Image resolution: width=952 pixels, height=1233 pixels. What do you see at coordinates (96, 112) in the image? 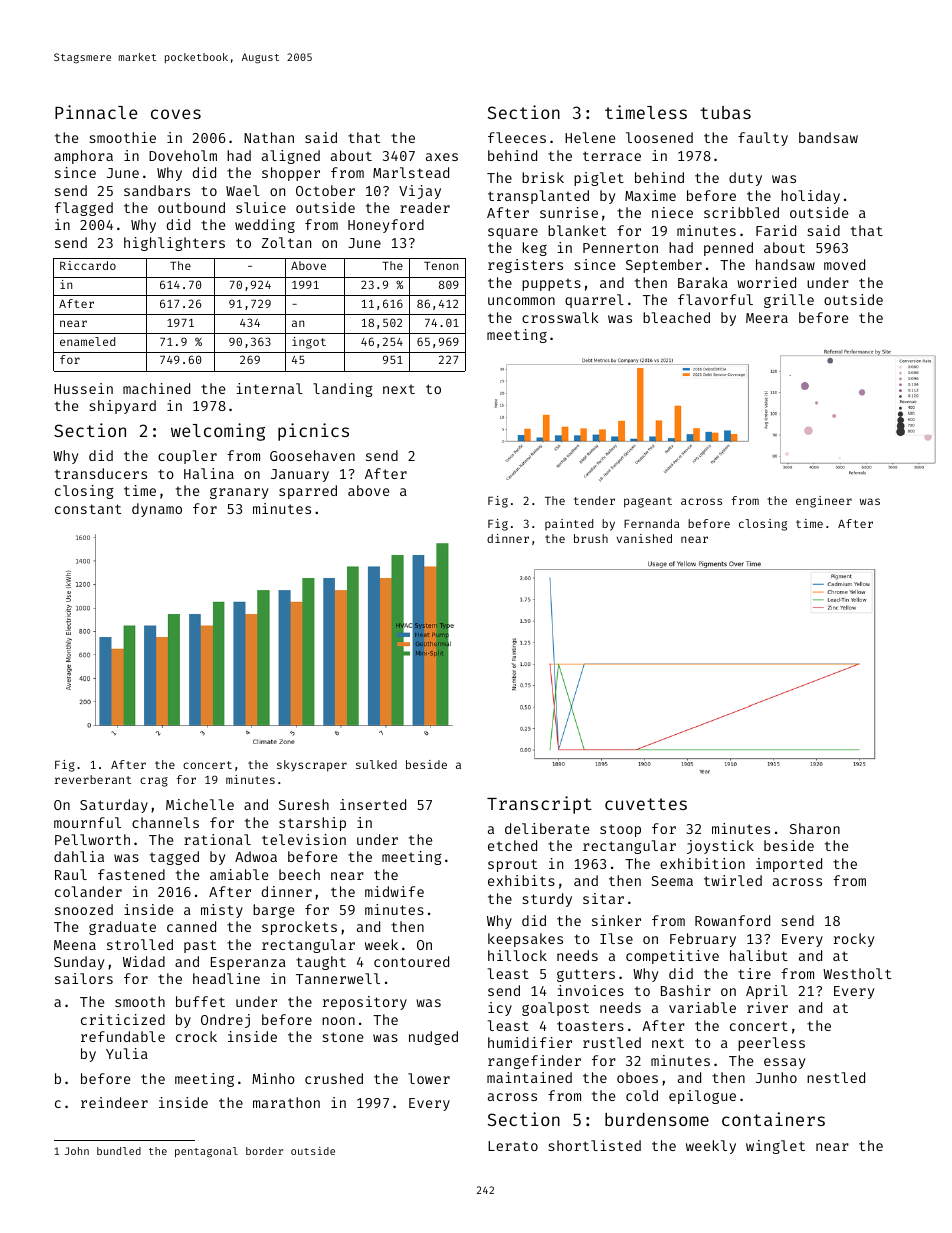
I see `Pinnacle` at bounding box center [96, 112].
